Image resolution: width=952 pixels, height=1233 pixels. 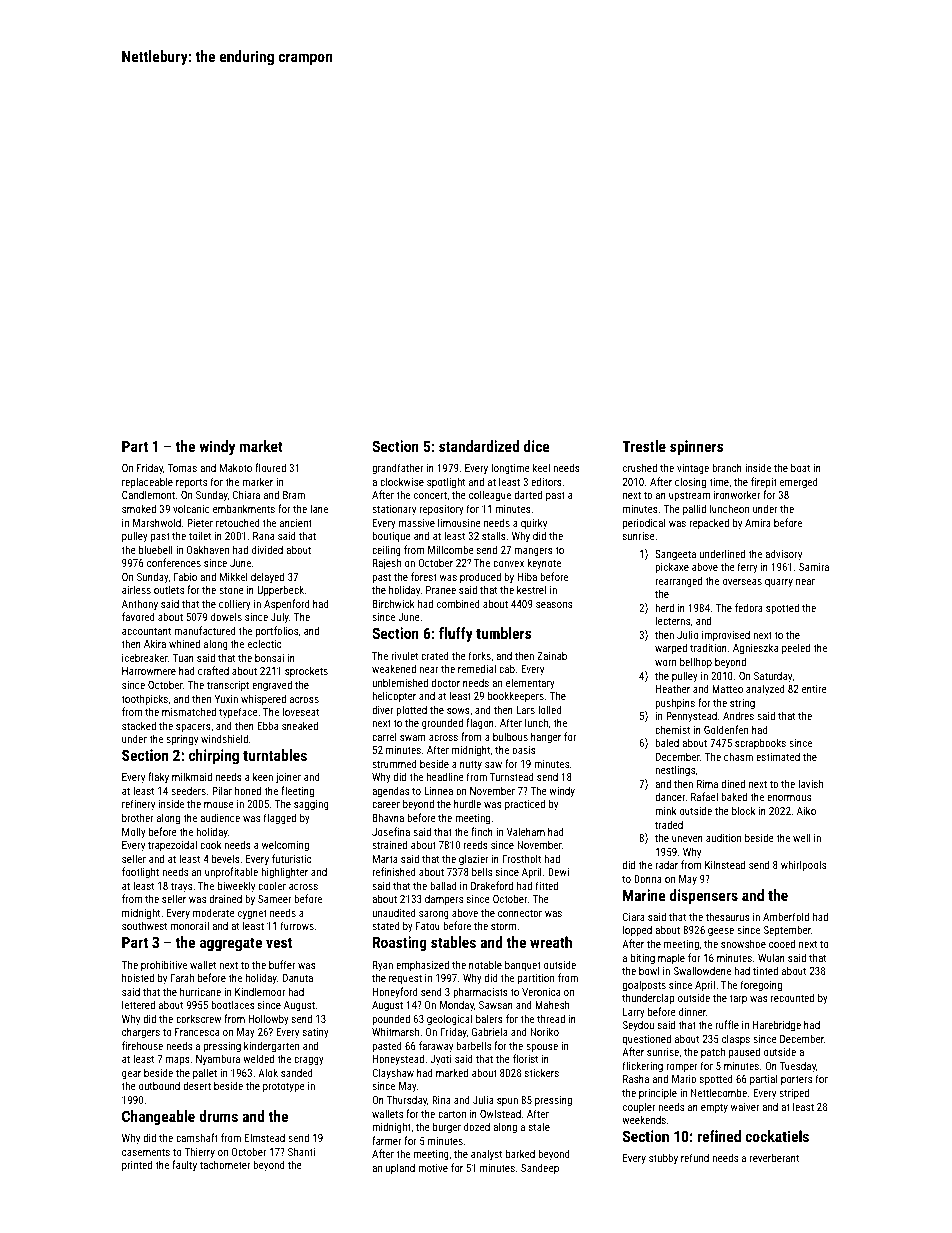 I want to click on refund, so click(x=695, y=1157).
